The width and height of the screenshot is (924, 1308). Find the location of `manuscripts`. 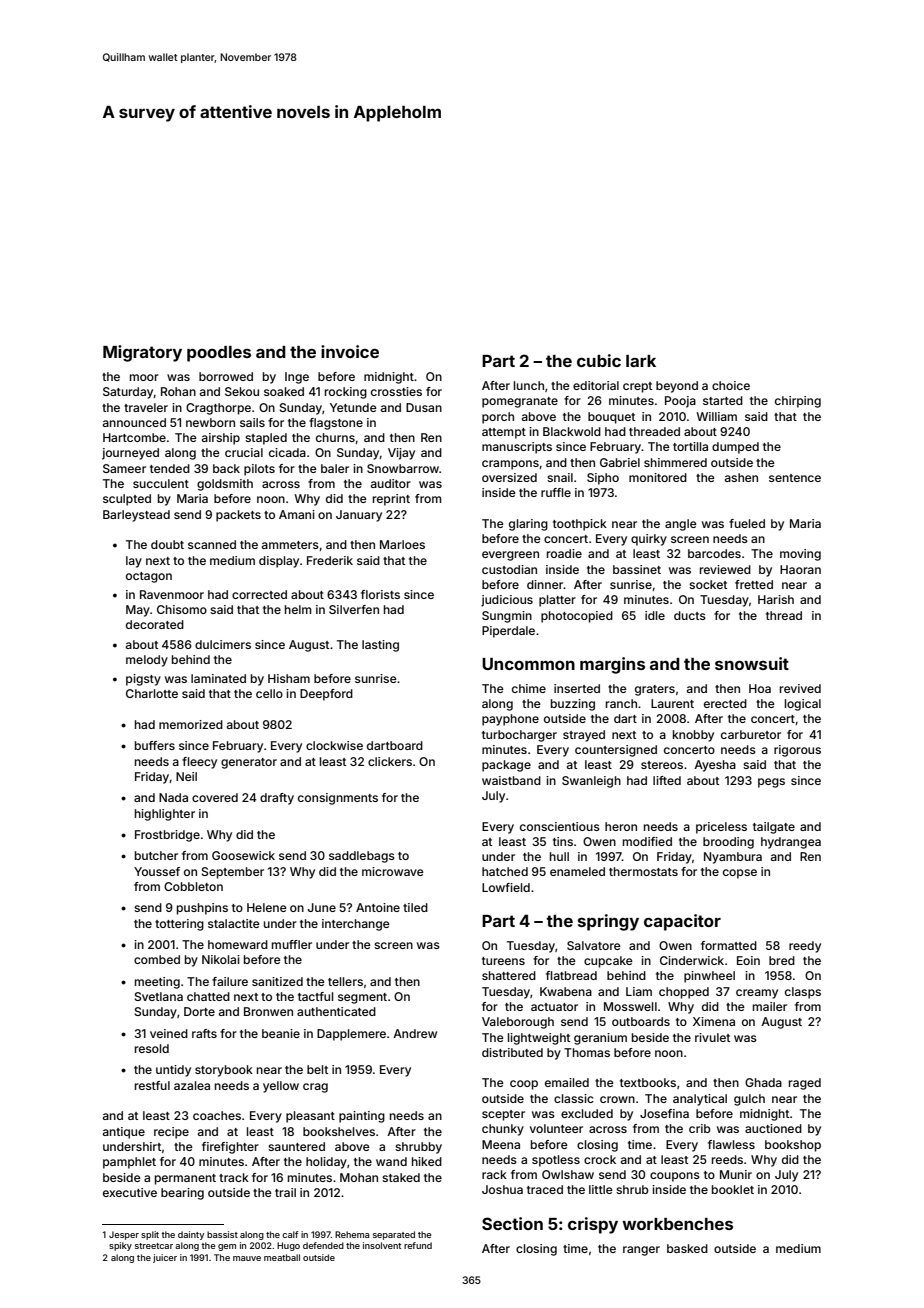

manuscripts is located at coordinates (517, 448).
